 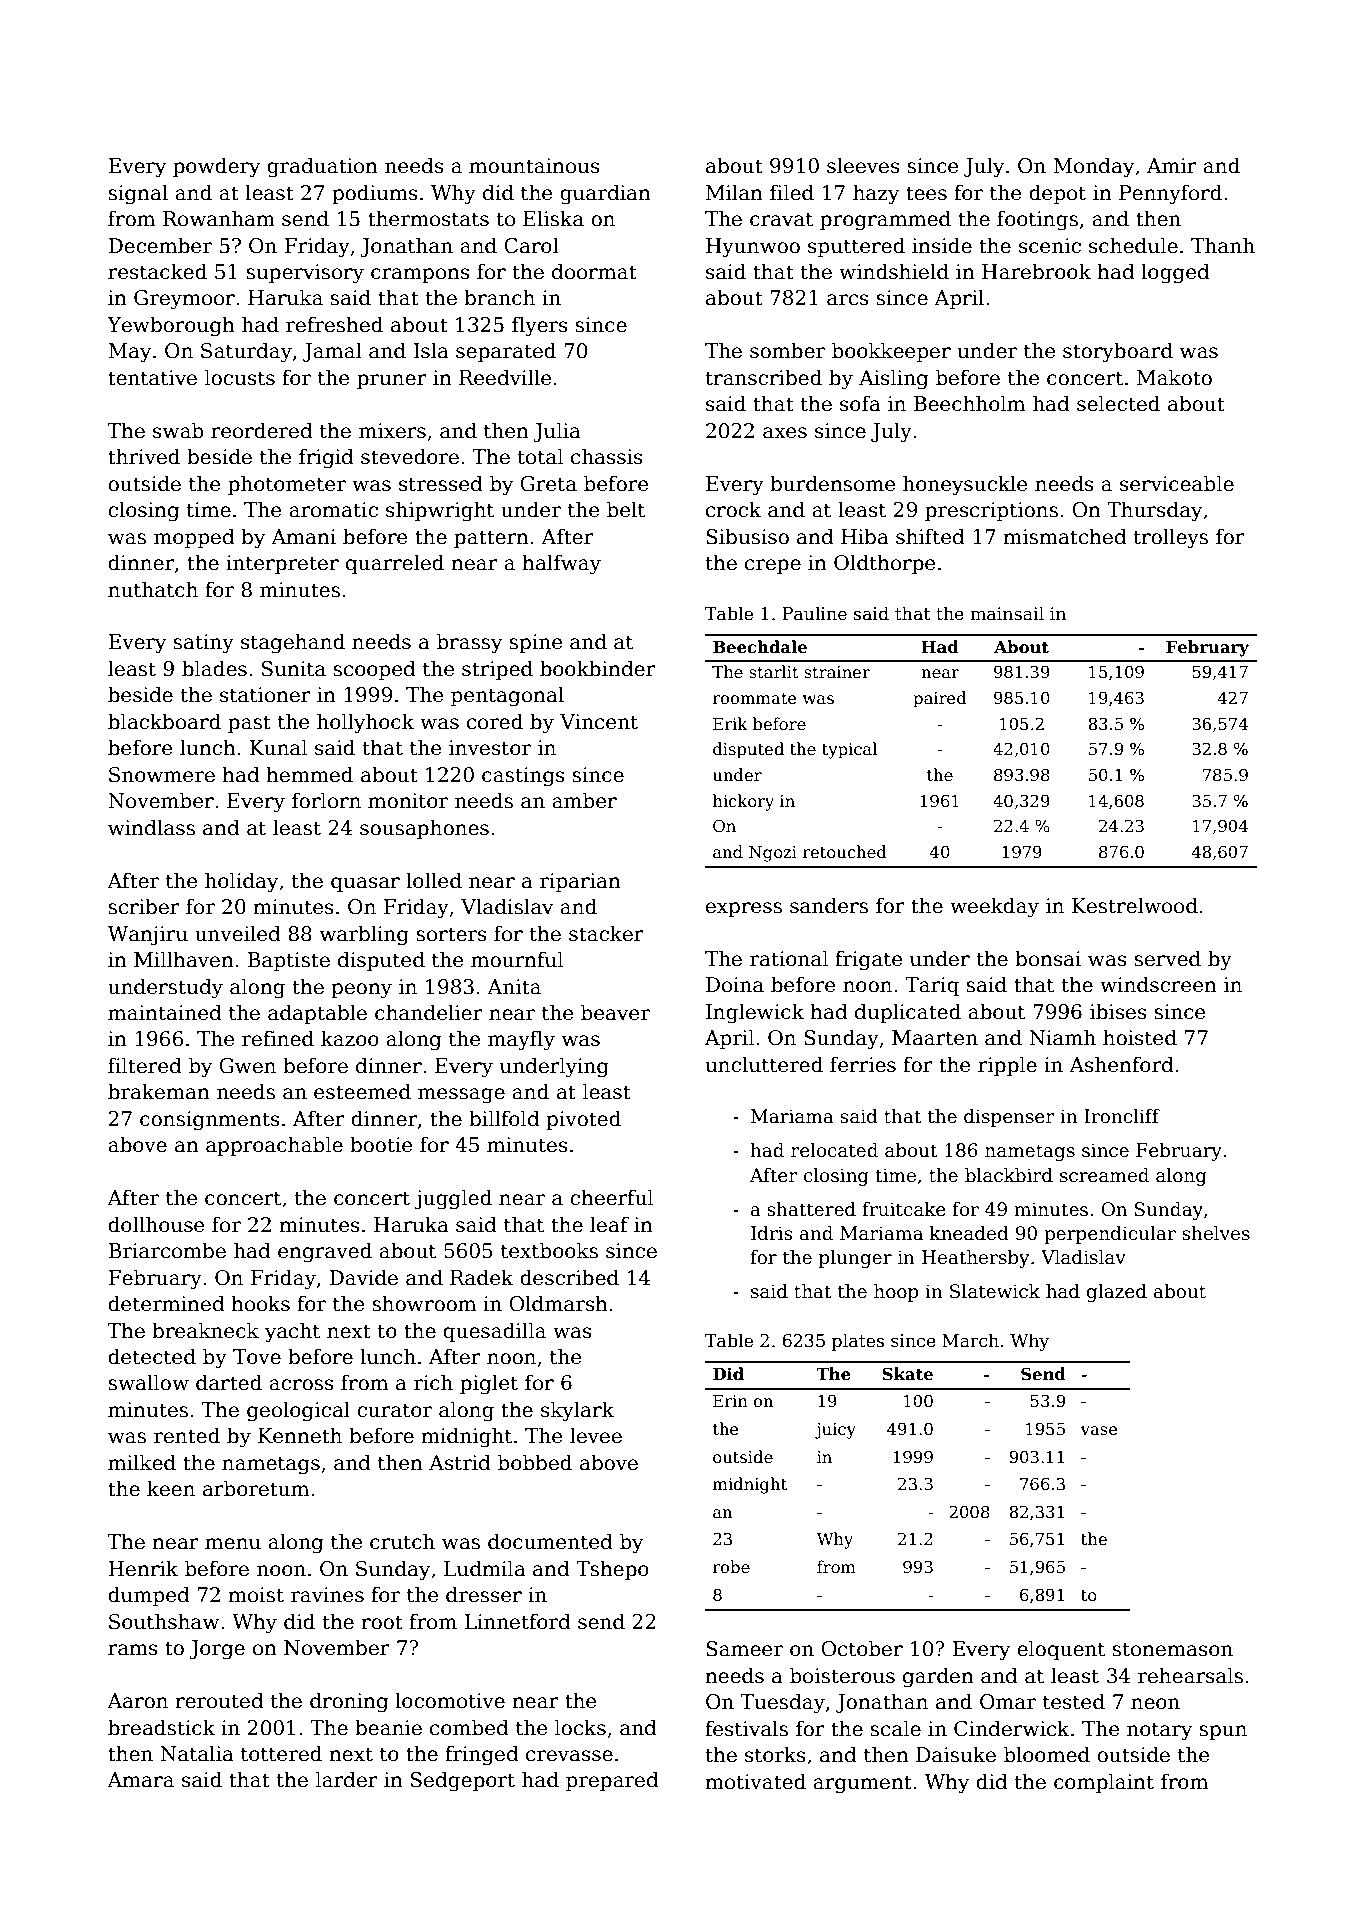 What do you see at coordinates (140, 1780) in the image?
I see `Amara` at bounding box center [140, 1780].
